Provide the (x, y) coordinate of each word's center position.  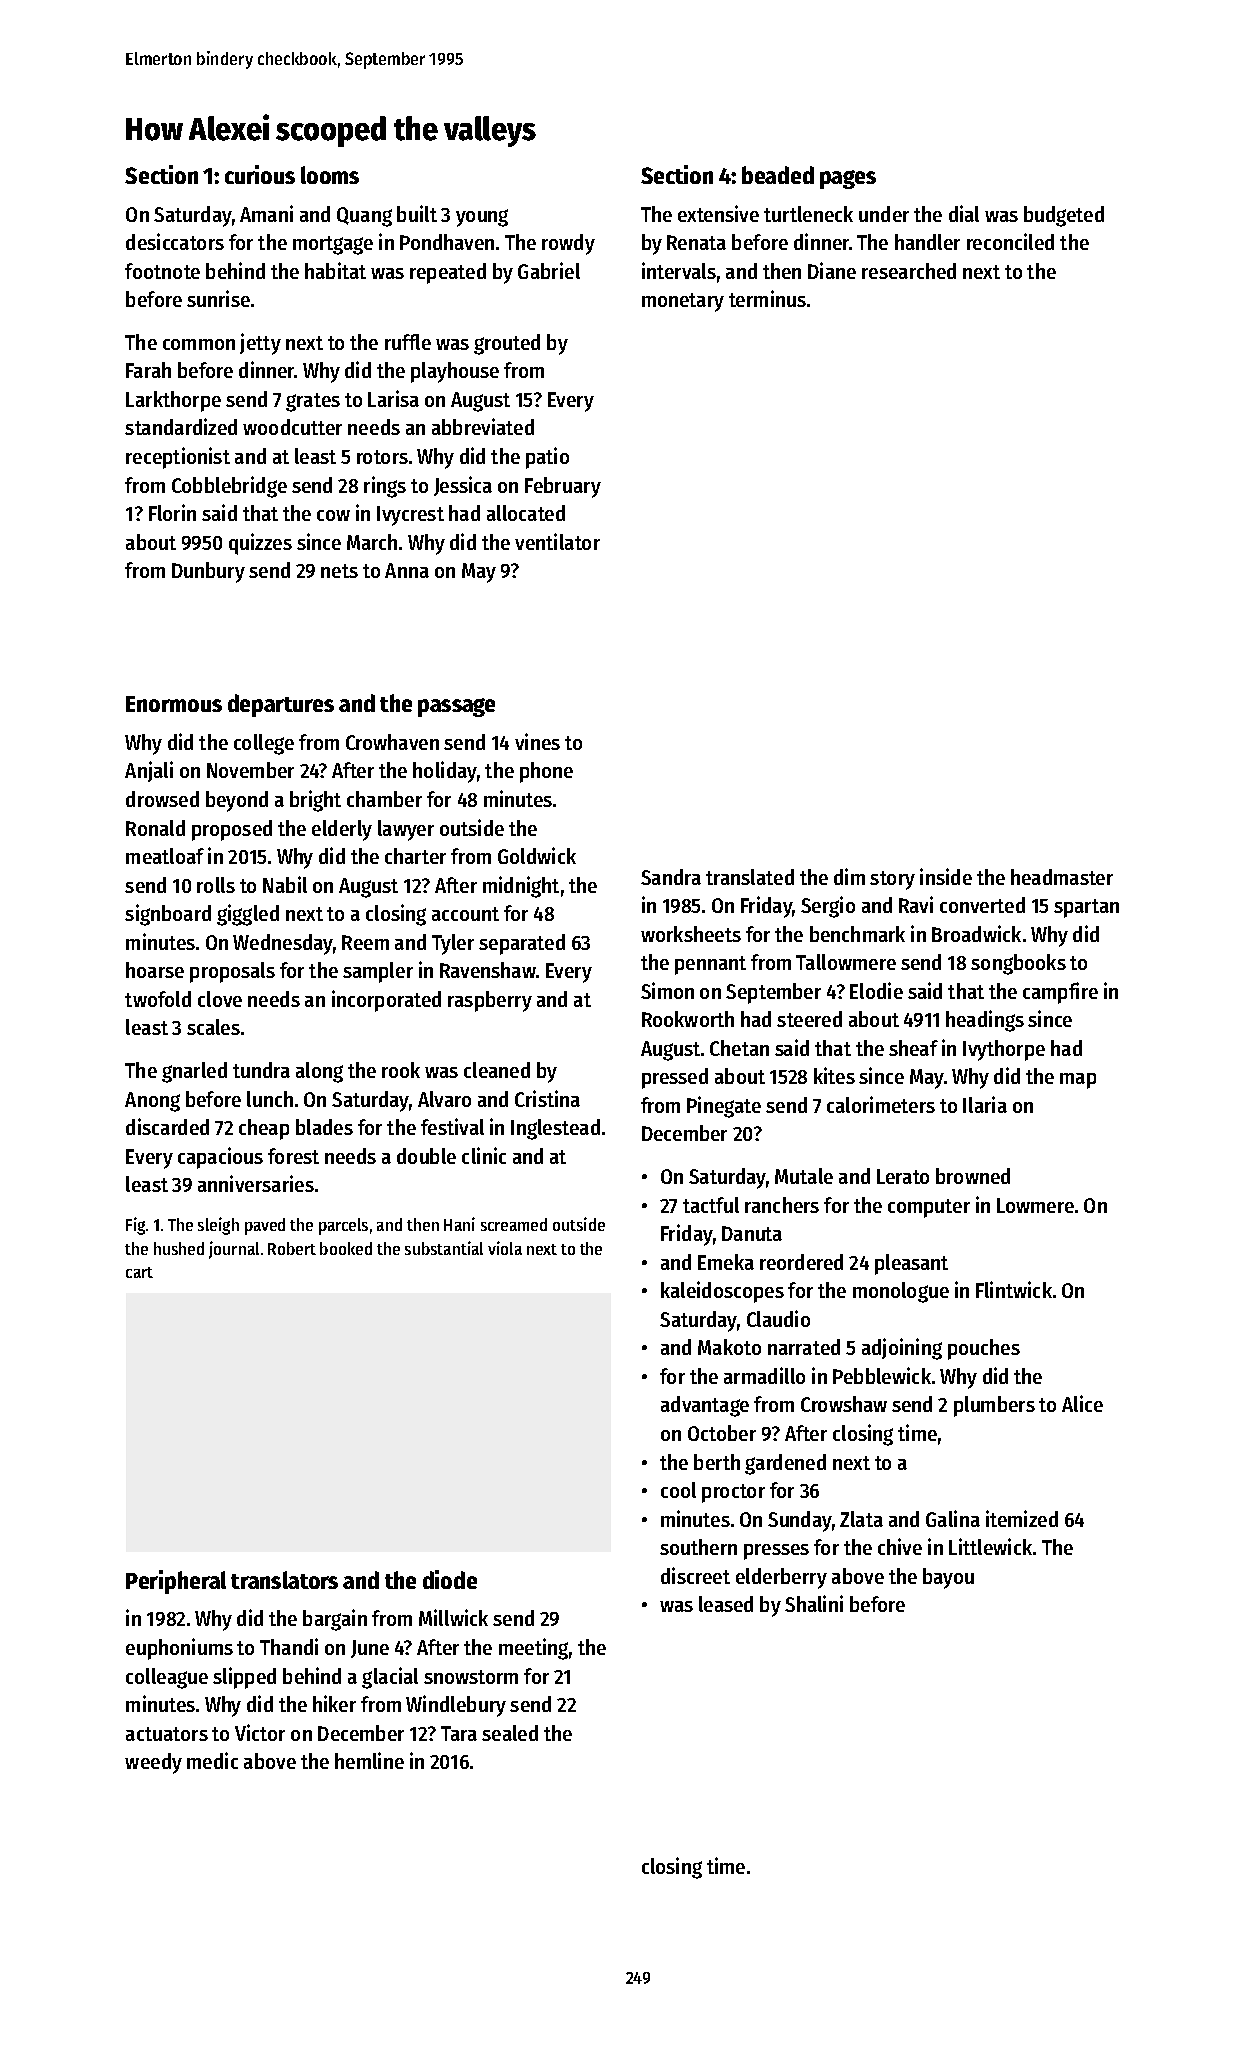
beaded (778, 175)
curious (260, 174)
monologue (901, 1292)
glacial (390, 1678)
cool (678, 1490)
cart (139, 1272)
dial (964, 213)
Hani (459, 1224)
